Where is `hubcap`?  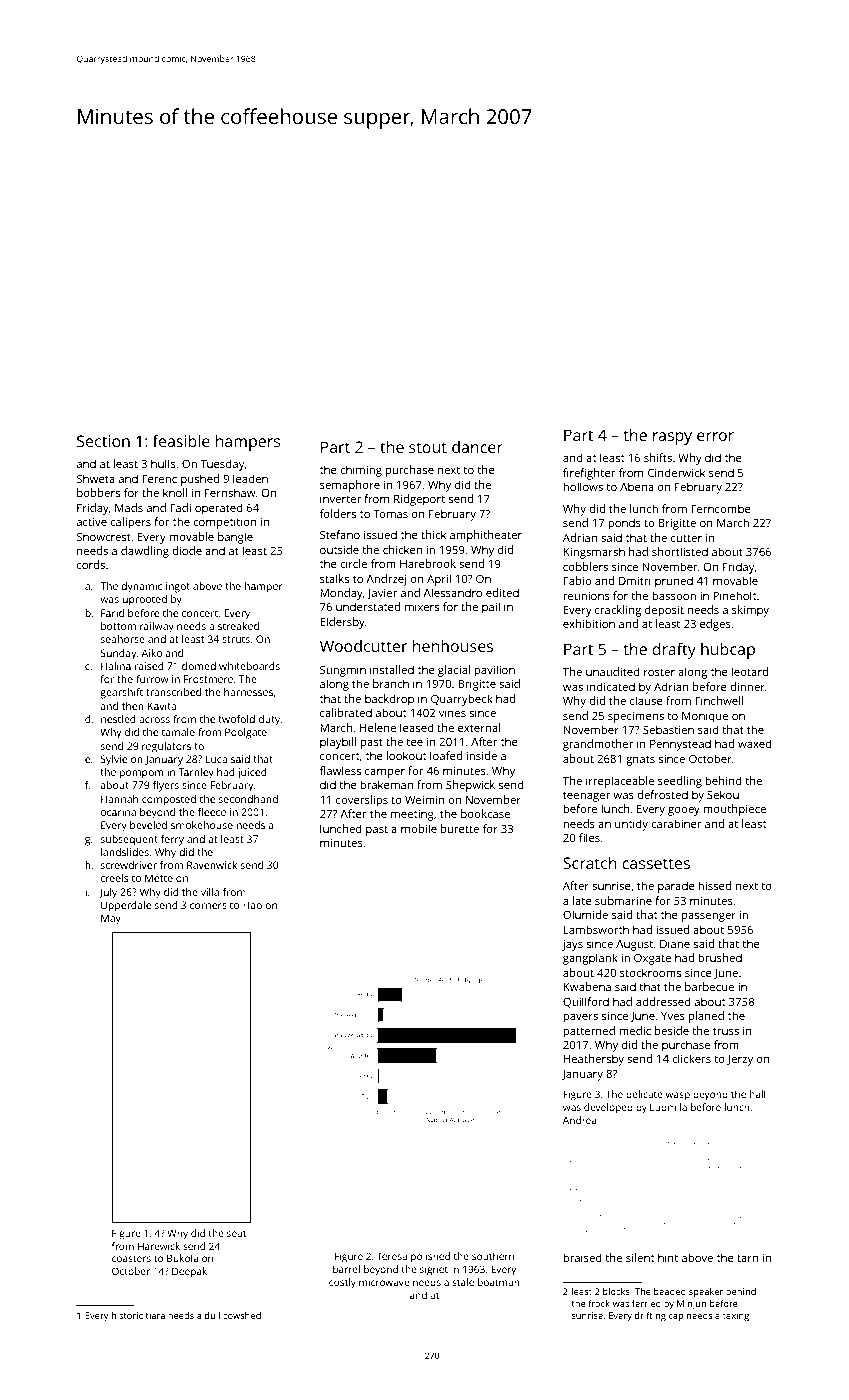
hubcap is located at coordinates (728, 651).
